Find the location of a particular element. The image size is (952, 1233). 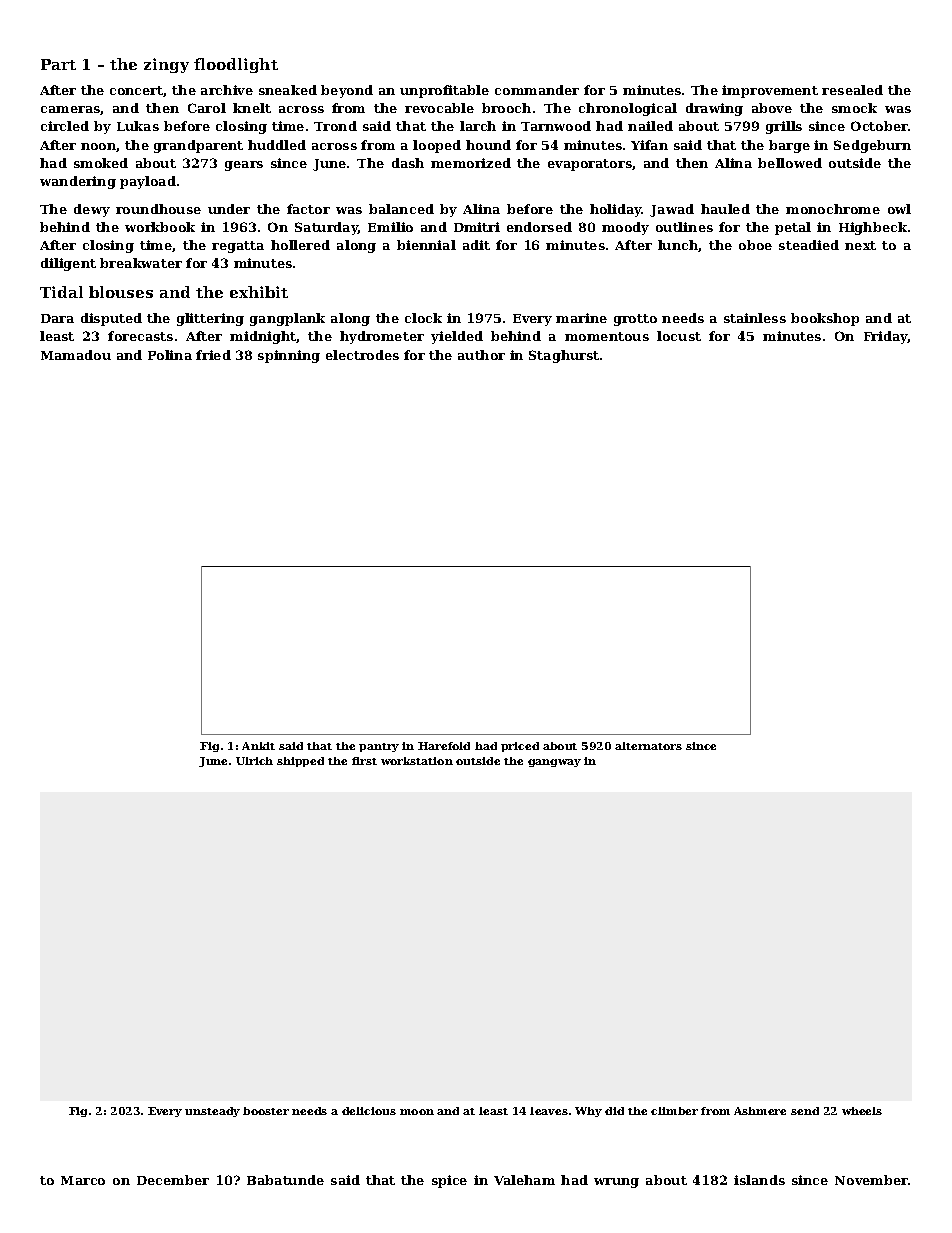

gangway is located at coordinates (554, 763).
